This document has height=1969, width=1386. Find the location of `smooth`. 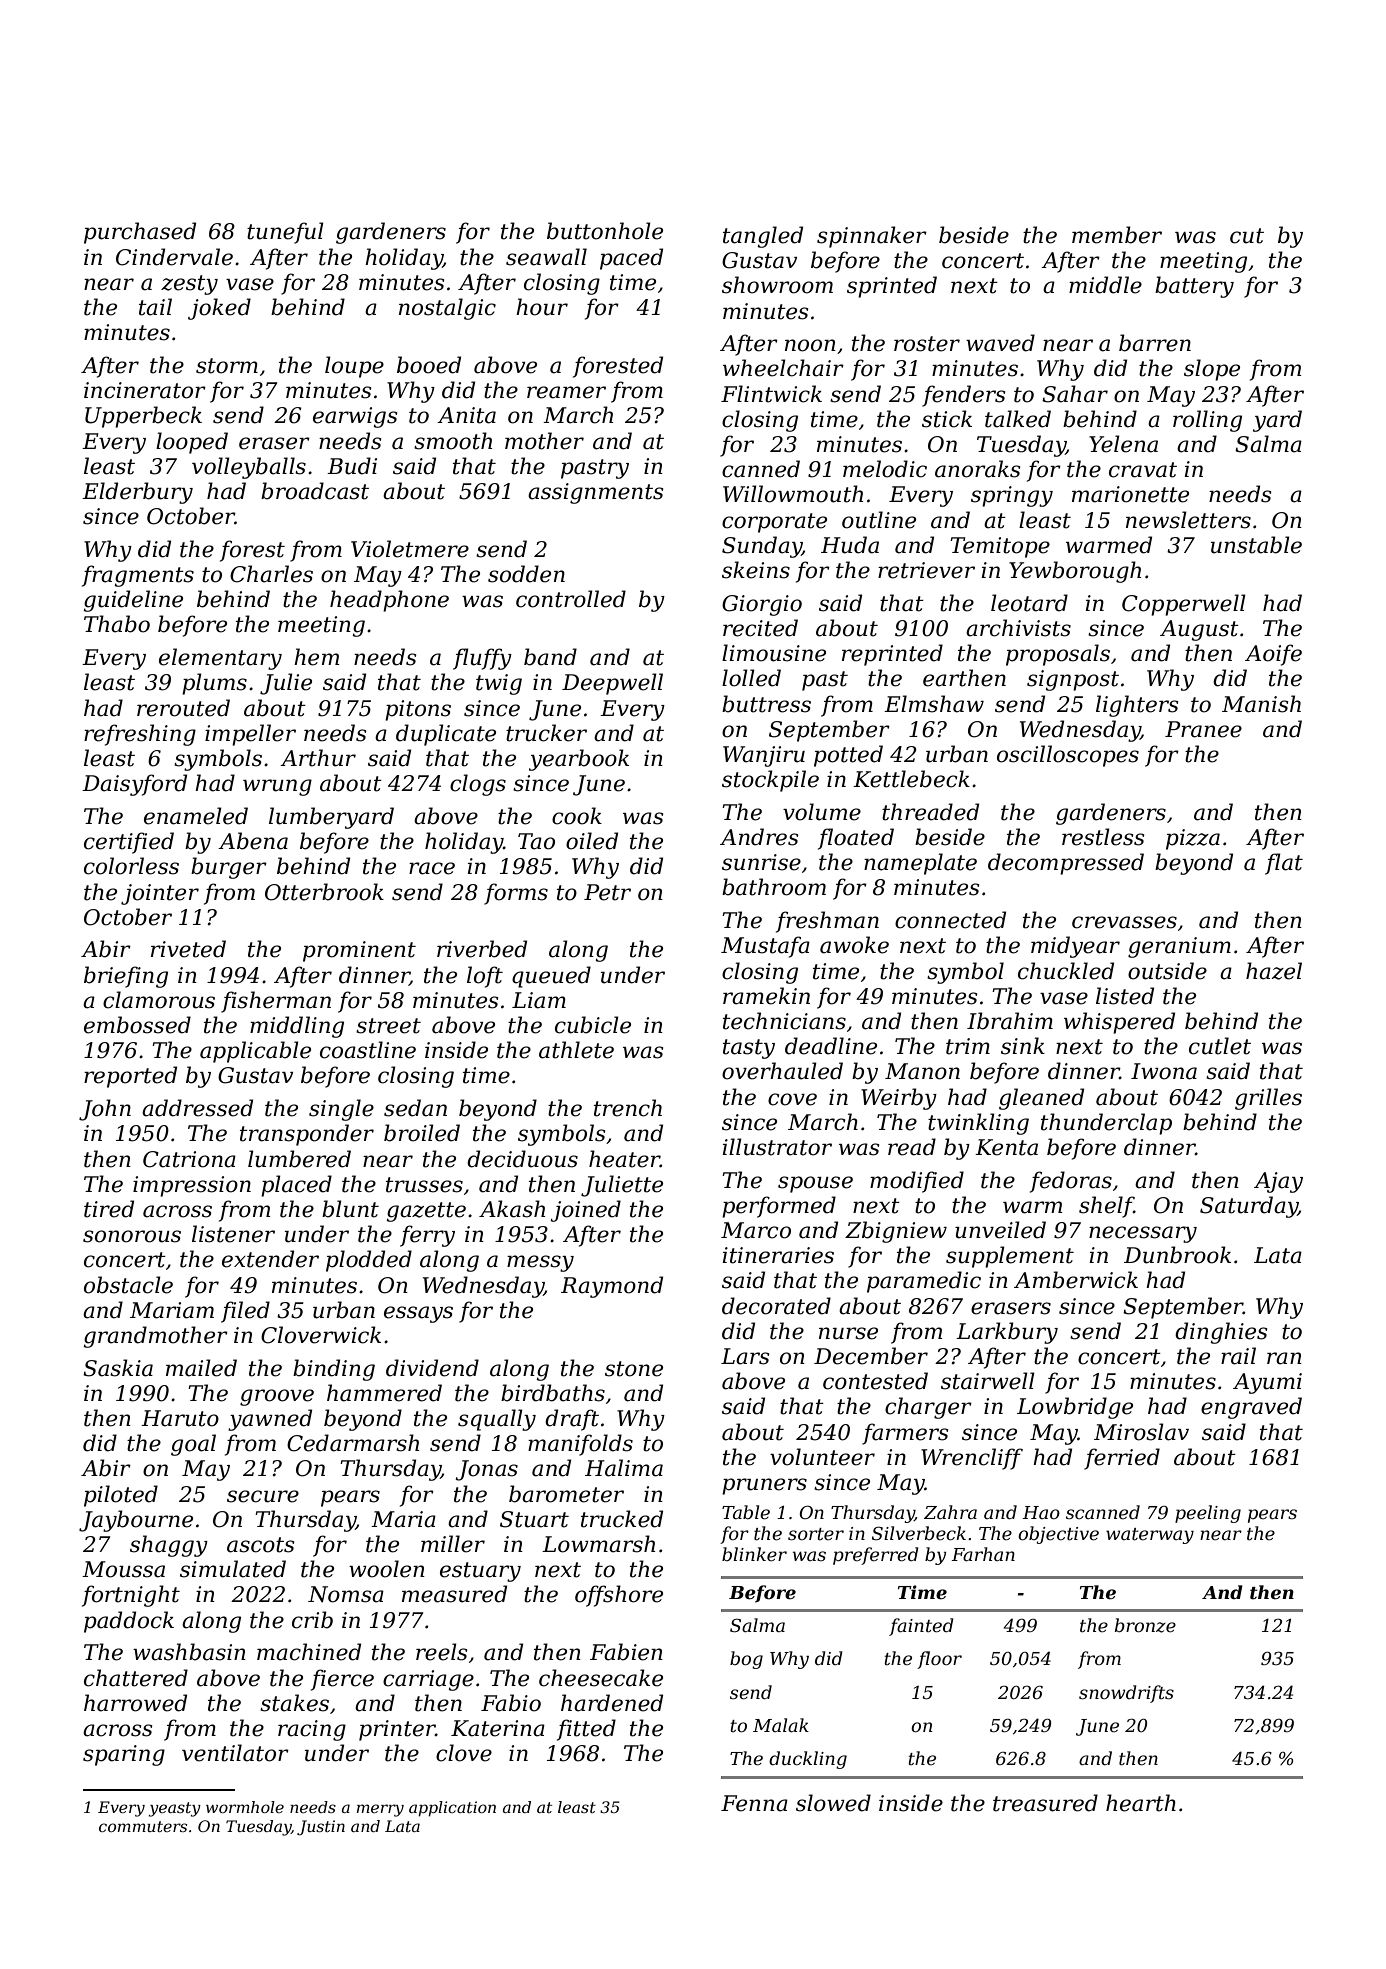

smooth is located at coordinates (453, 441).
